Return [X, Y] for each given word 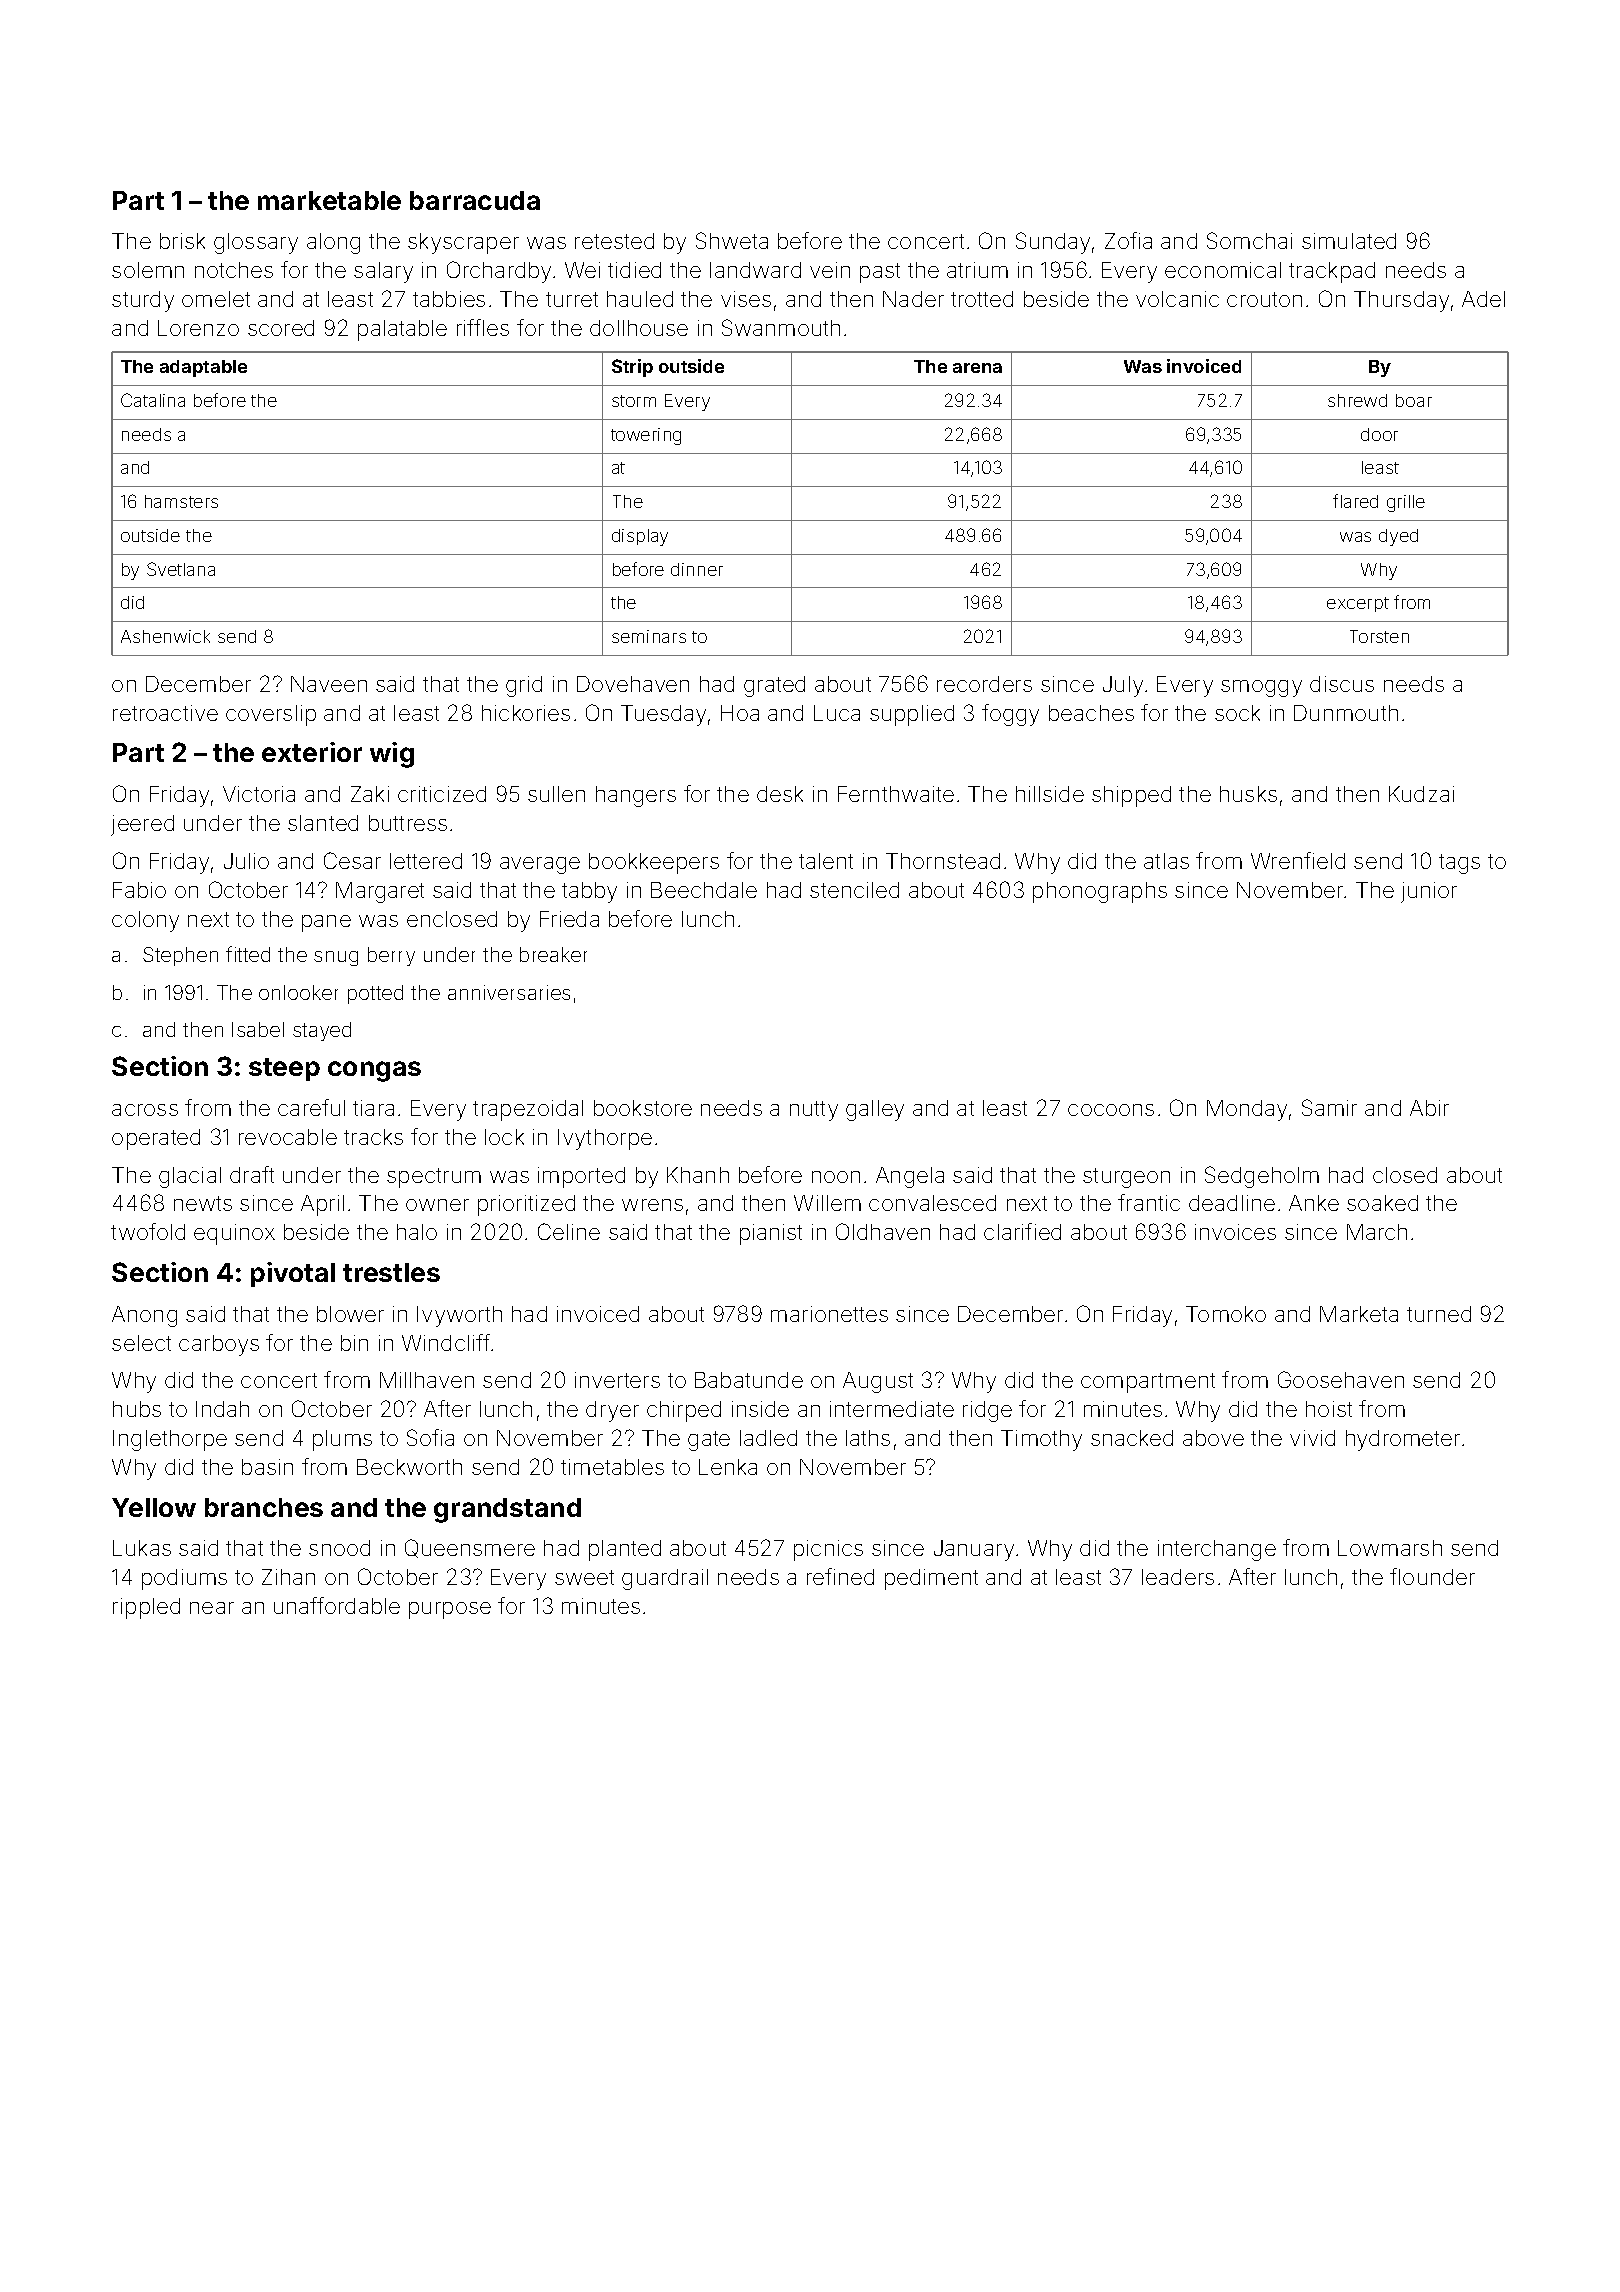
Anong [144, 1316]
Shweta [732, 240]
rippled [146, 1608]
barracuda [475, 200]
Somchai [1249, 240]
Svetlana [181, 569]
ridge [987, 1411]
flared [1355, 501]
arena [977, 368]
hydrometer [1403, 1440]
